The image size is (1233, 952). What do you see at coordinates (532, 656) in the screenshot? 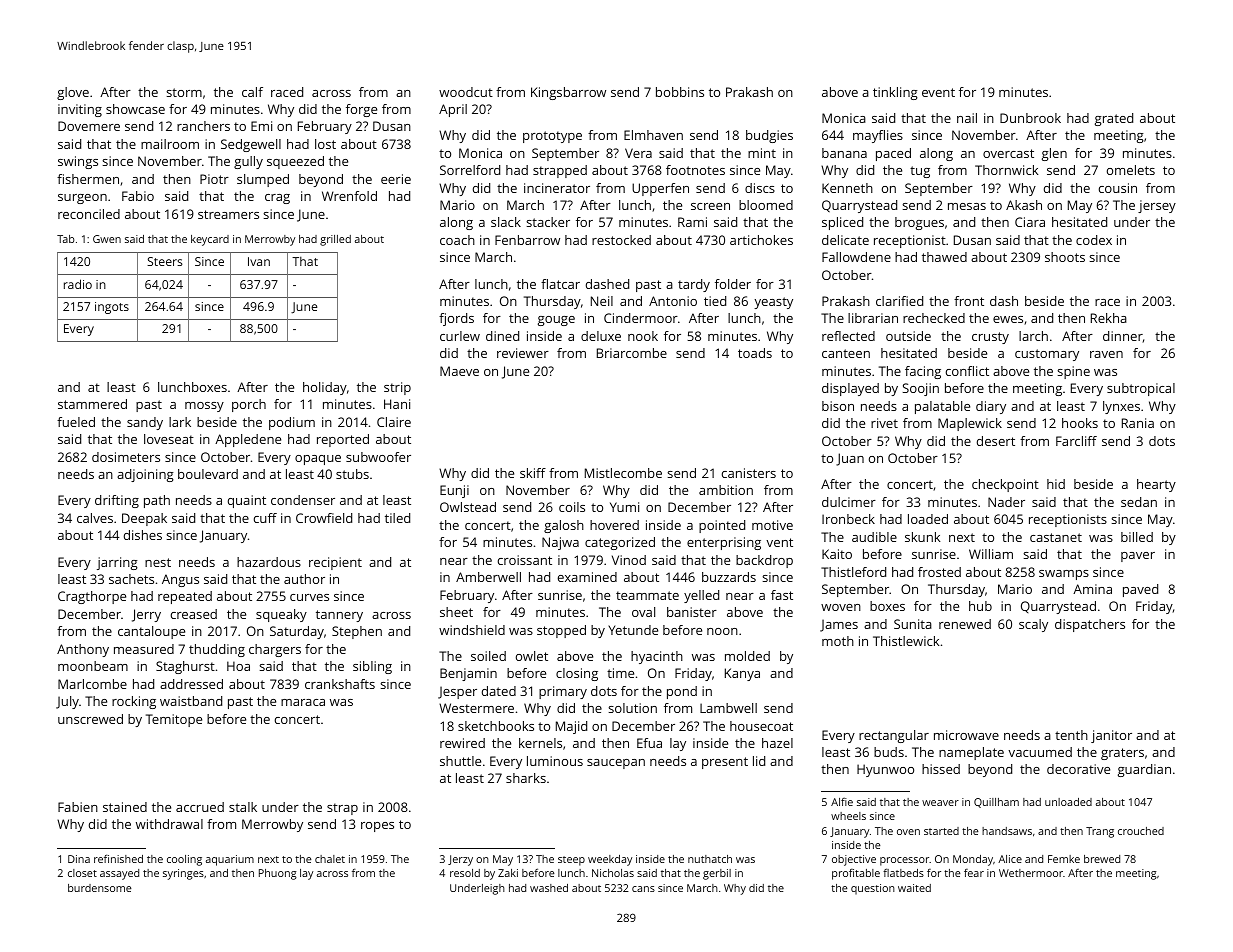
I see `owlet` at bounding box center [532, 656].
